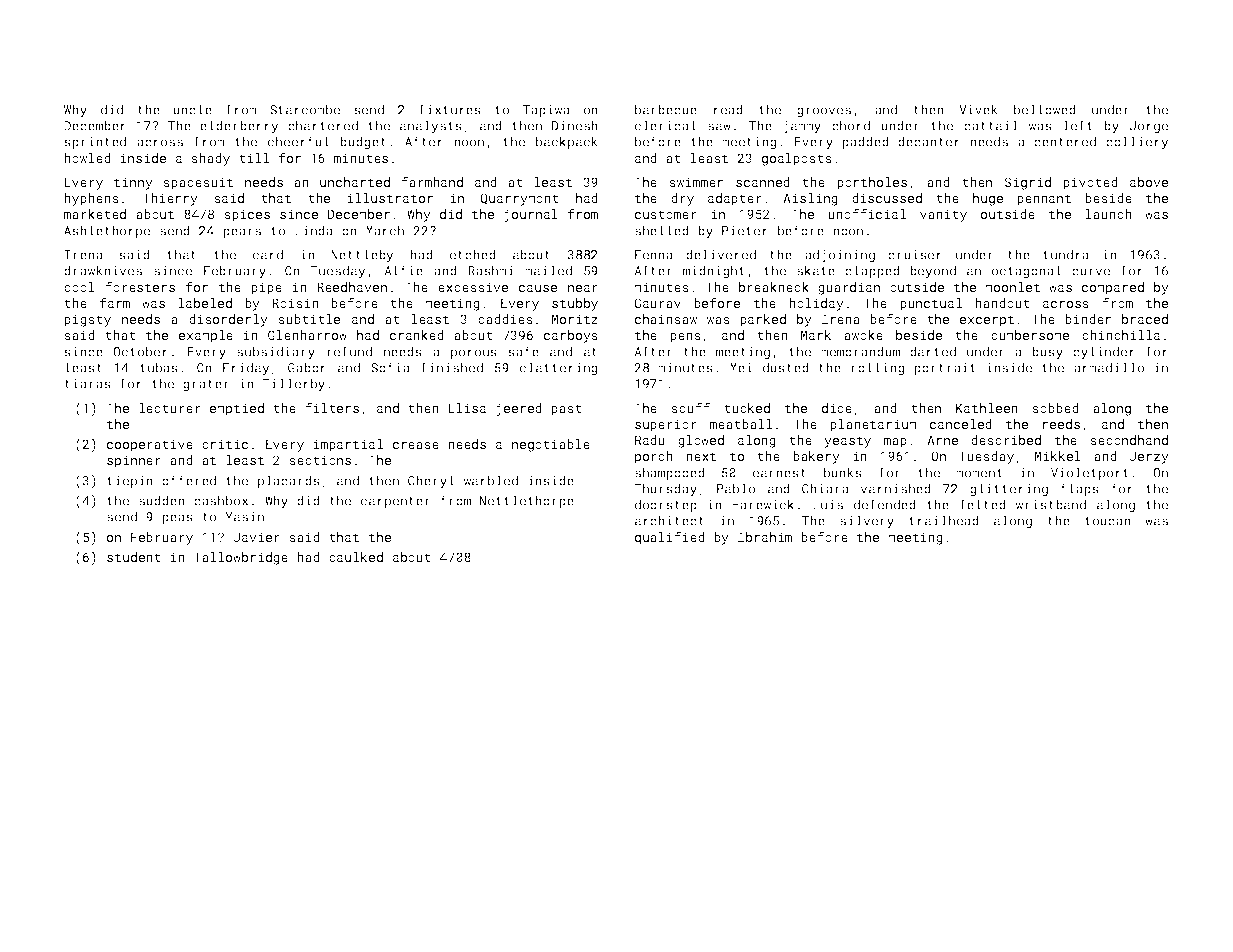 This screenshot has width=1233, height=952. What do you see at coordinates (566, 410) in the screenshot?
I see `past` at bounding box center [566, 410].
